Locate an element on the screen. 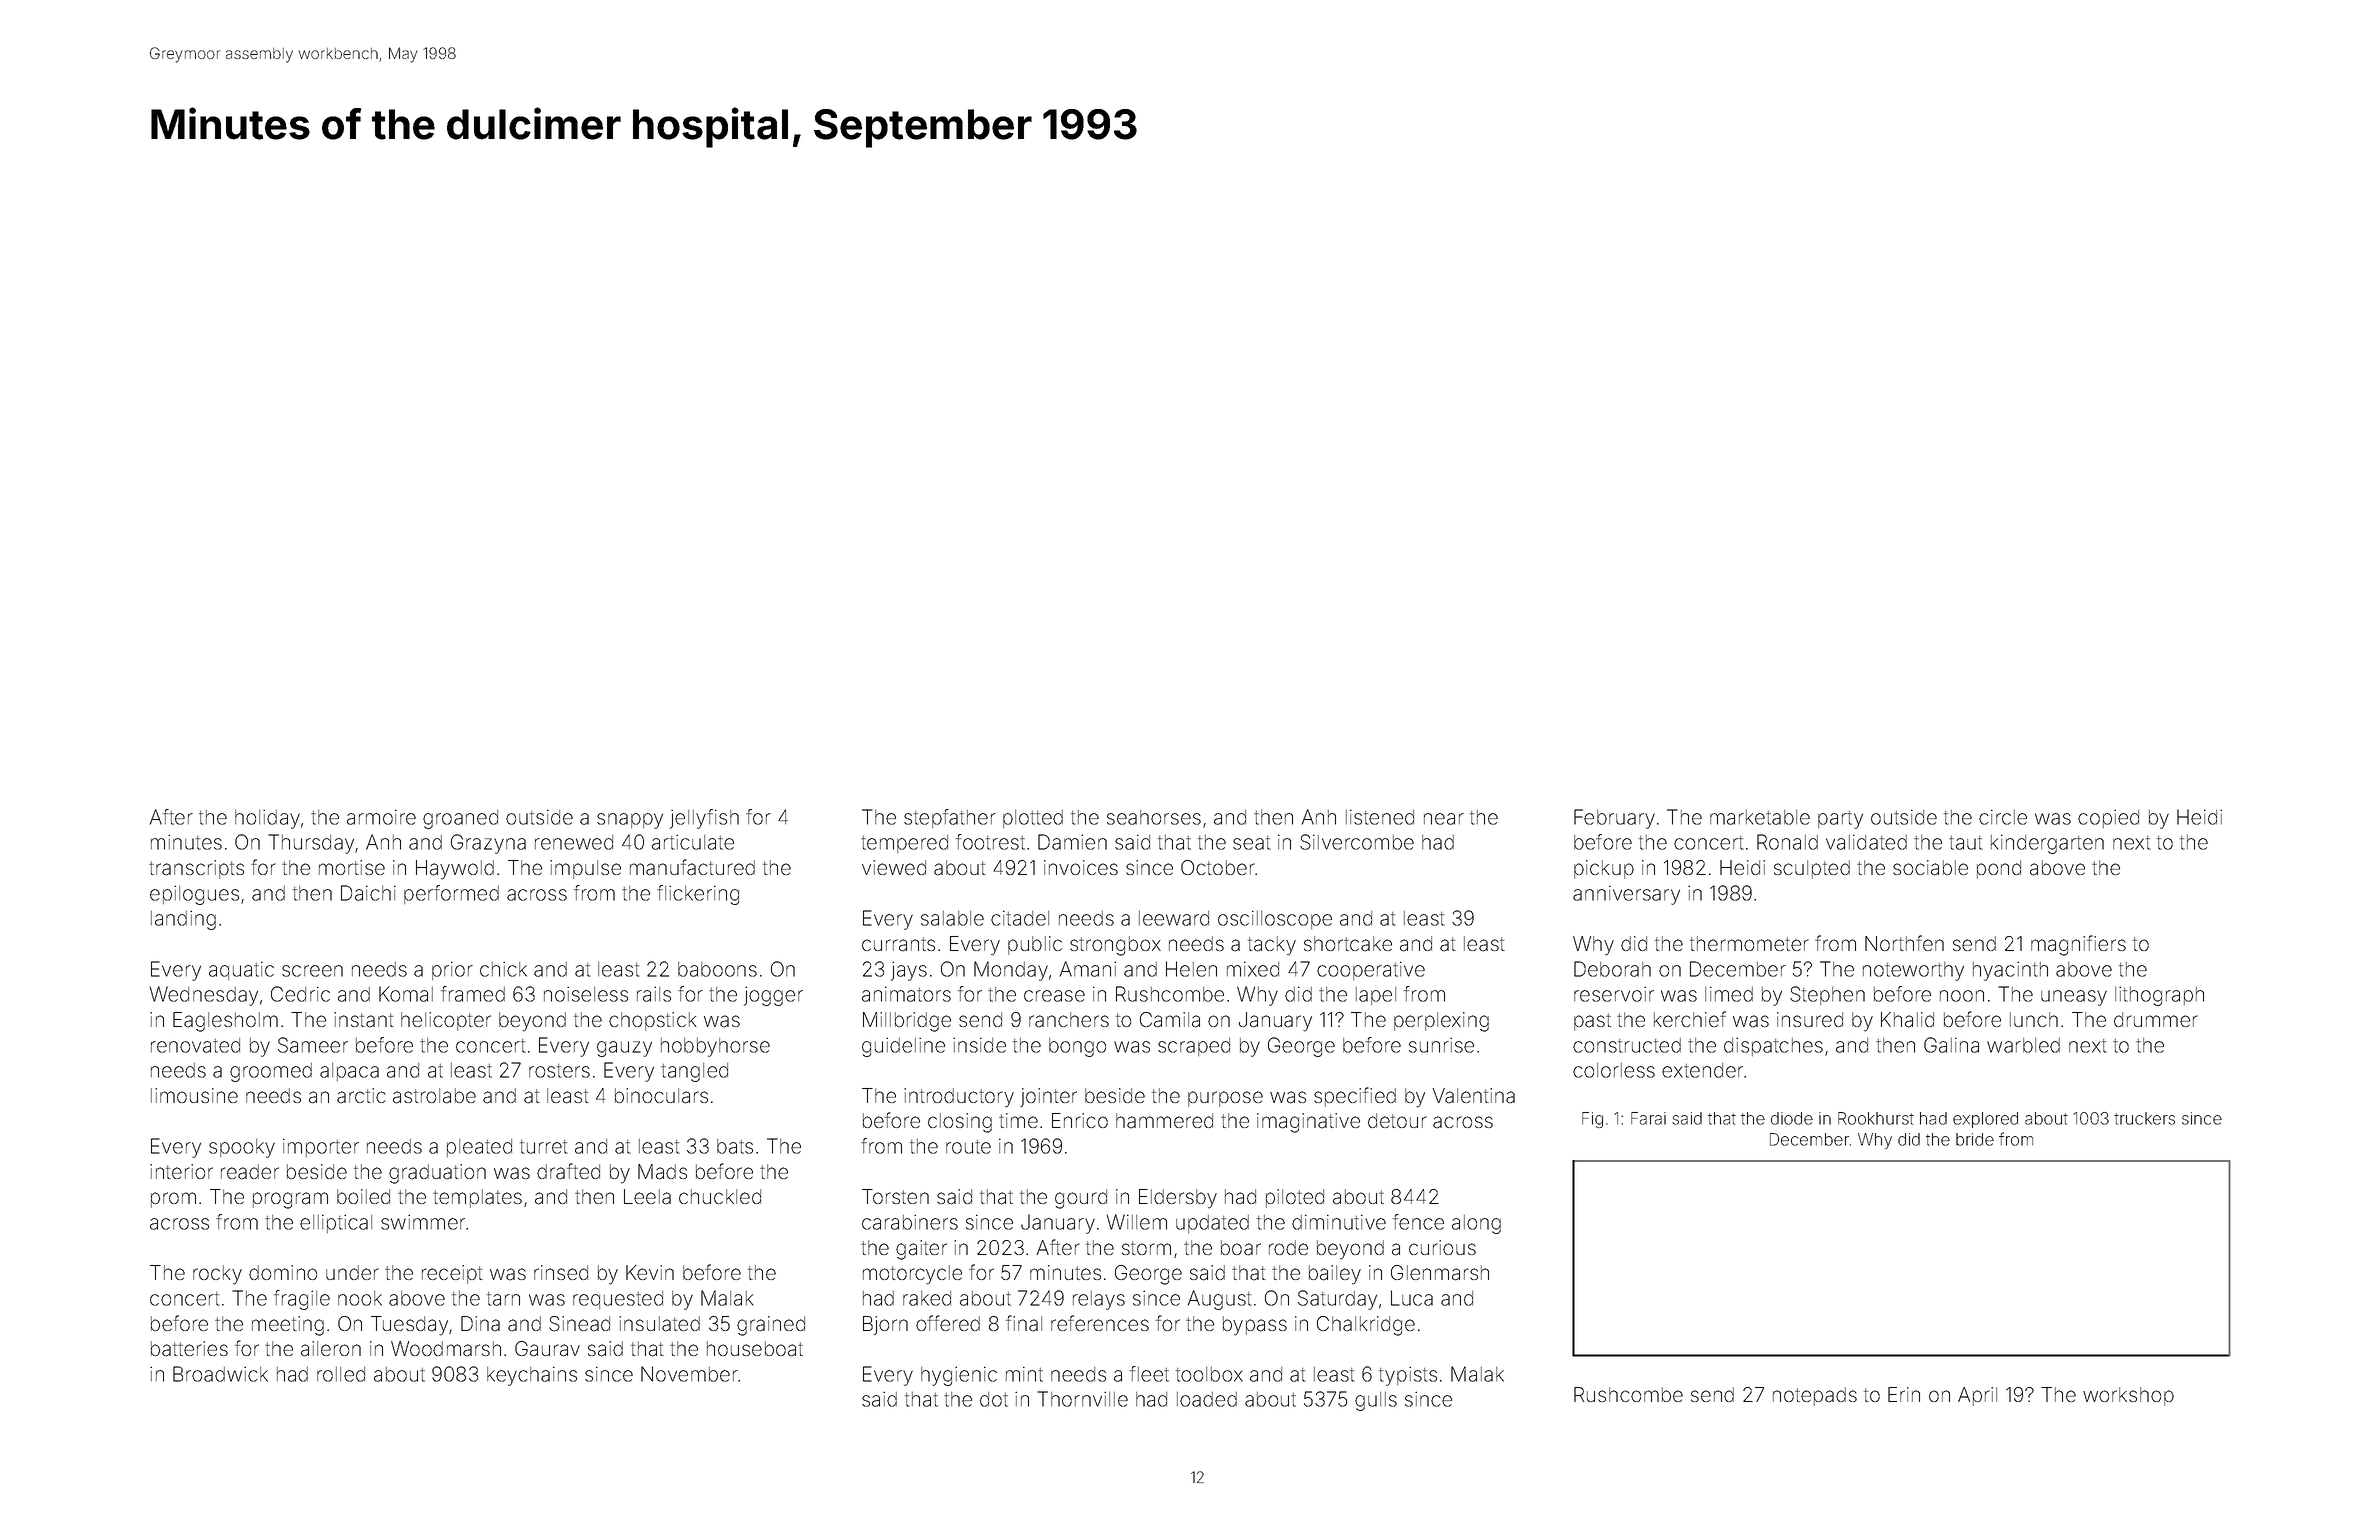 The height and width of the screenshot is (1540, 2380). Grazyna is located at coordinates (488, 844).
